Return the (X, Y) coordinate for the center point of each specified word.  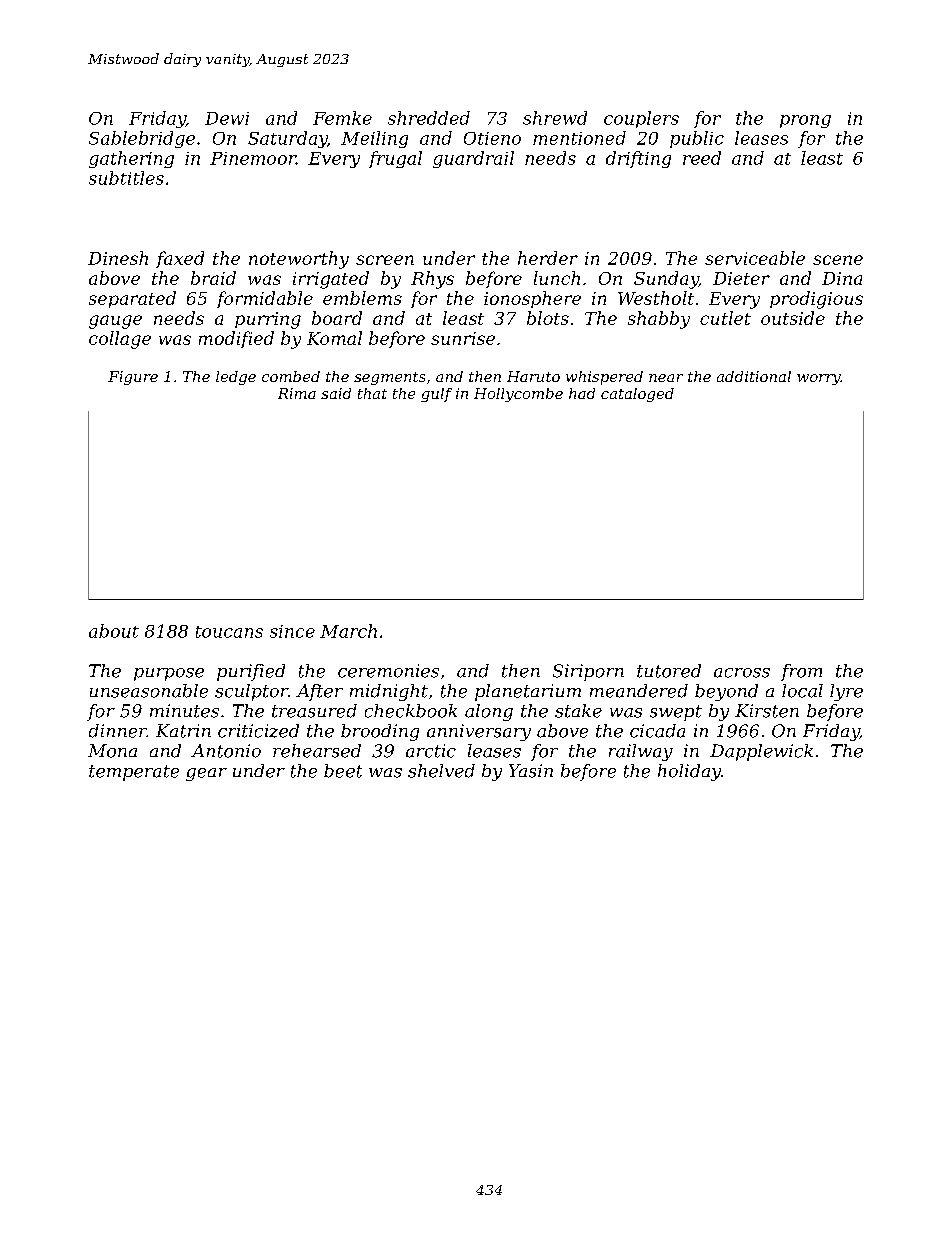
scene (838, 260)
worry (819, 379)
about (114, 631)
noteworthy (299, 260)
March (348, 631)
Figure (133, 378)
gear (206, 774)
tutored (669, 671)
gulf (436, 395)
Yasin (531, 771)
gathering (131, 159)
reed (702, 158)
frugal (395, 159)
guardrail (473, 159)
